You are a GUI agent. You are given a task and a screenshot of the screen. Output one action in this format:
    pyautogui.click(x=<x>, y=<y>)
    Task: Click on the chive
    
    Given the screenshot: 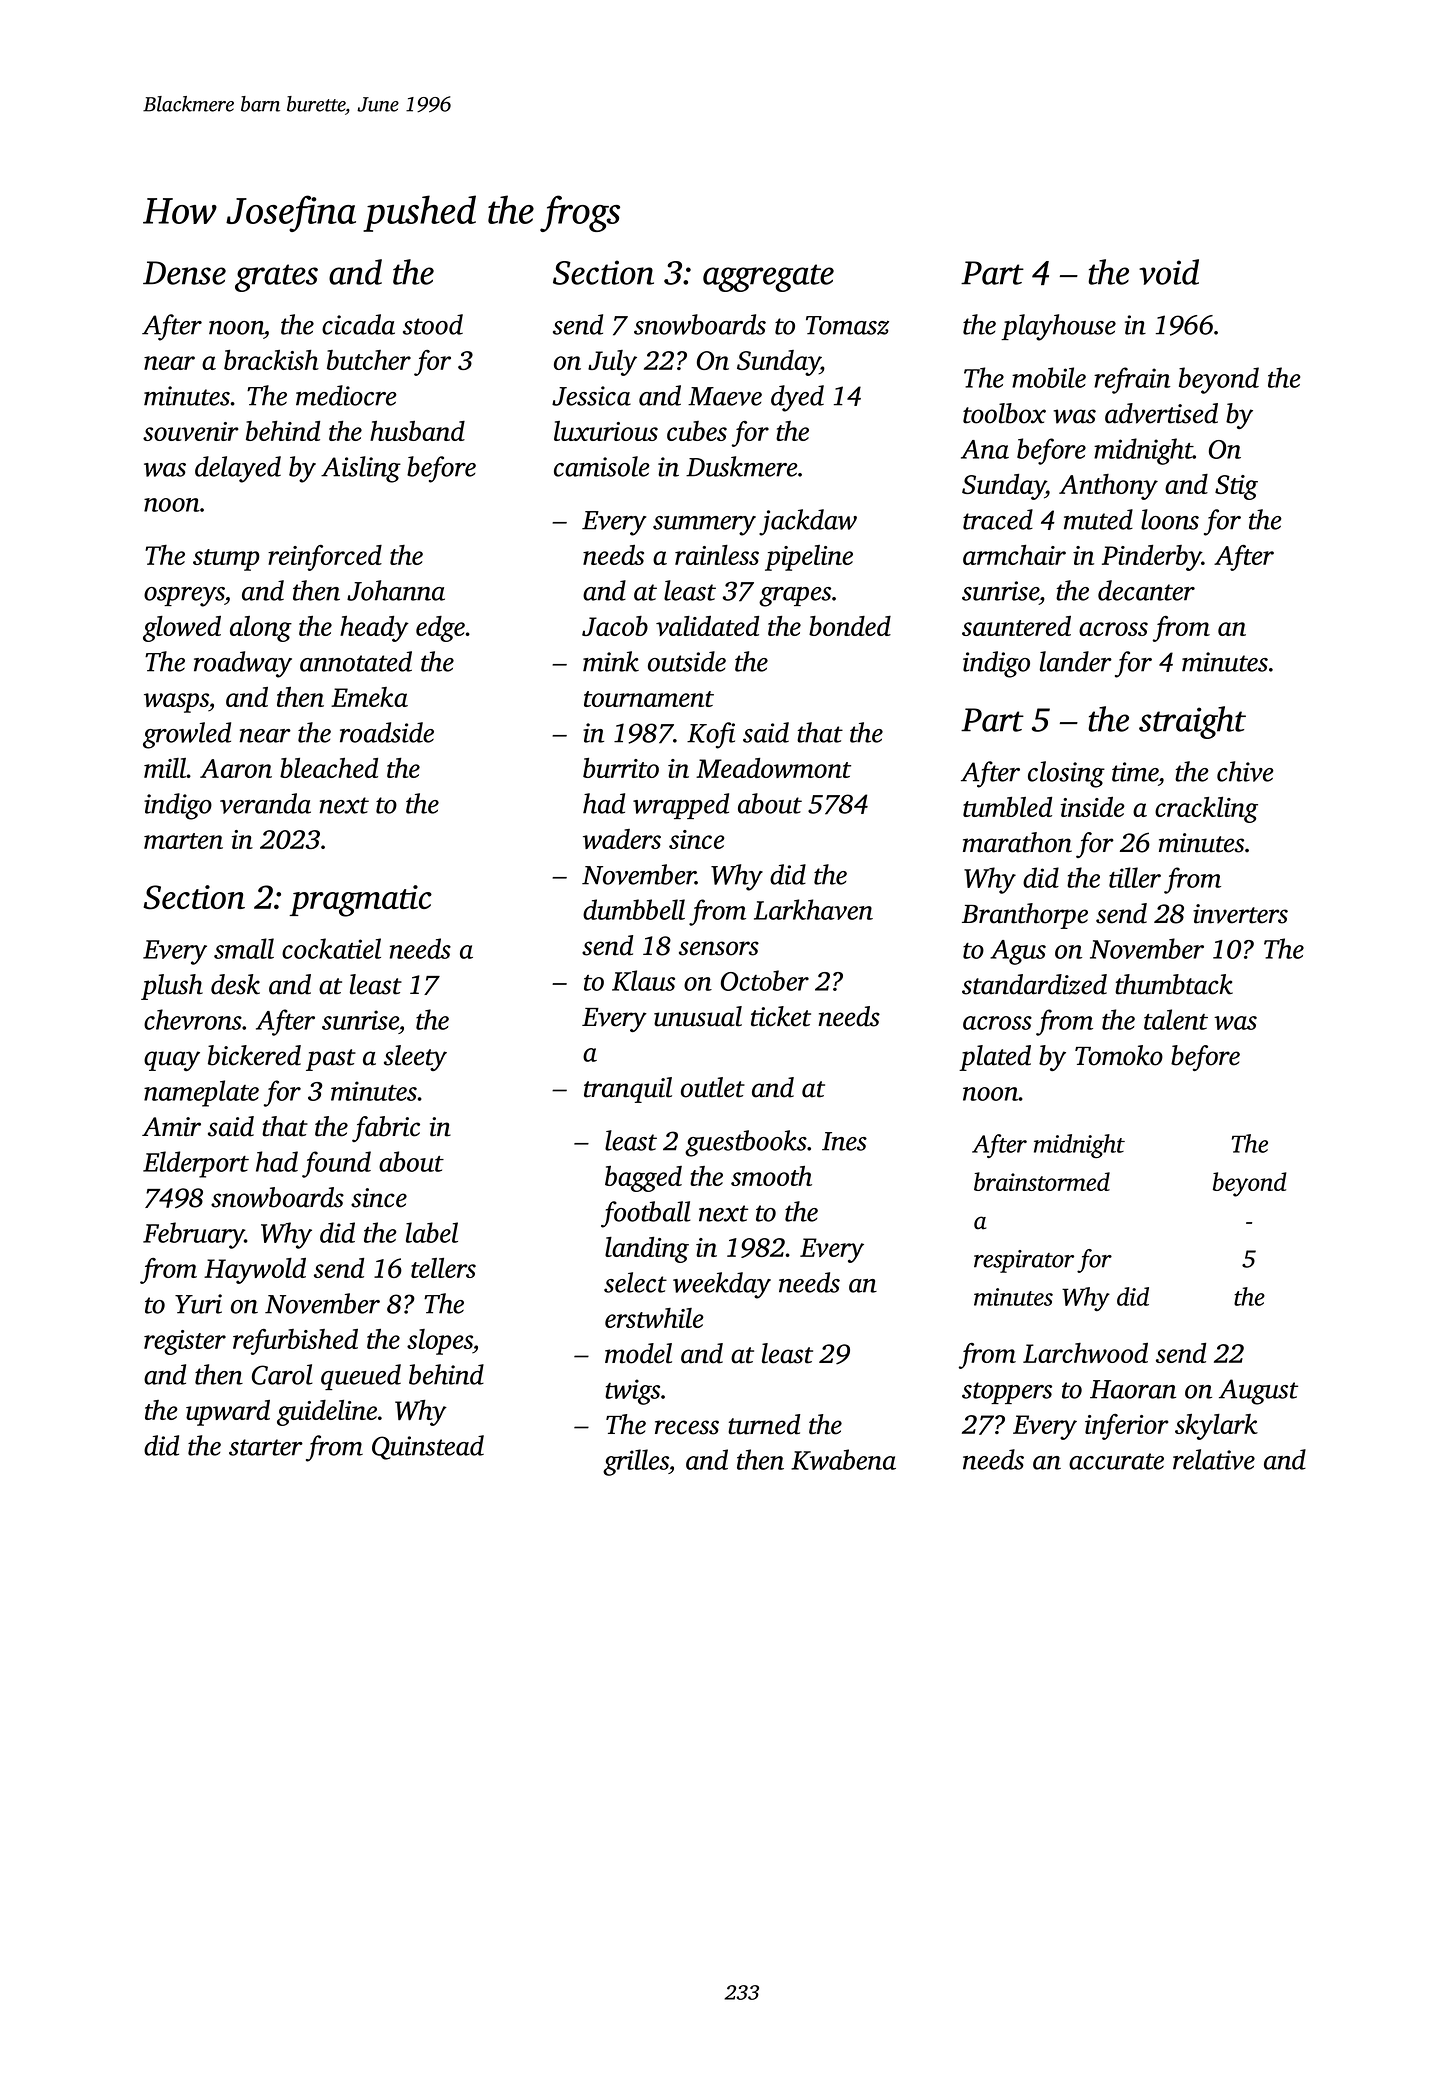 What is the action you would take?
    pyautogui.click(x=1245, y=771)
